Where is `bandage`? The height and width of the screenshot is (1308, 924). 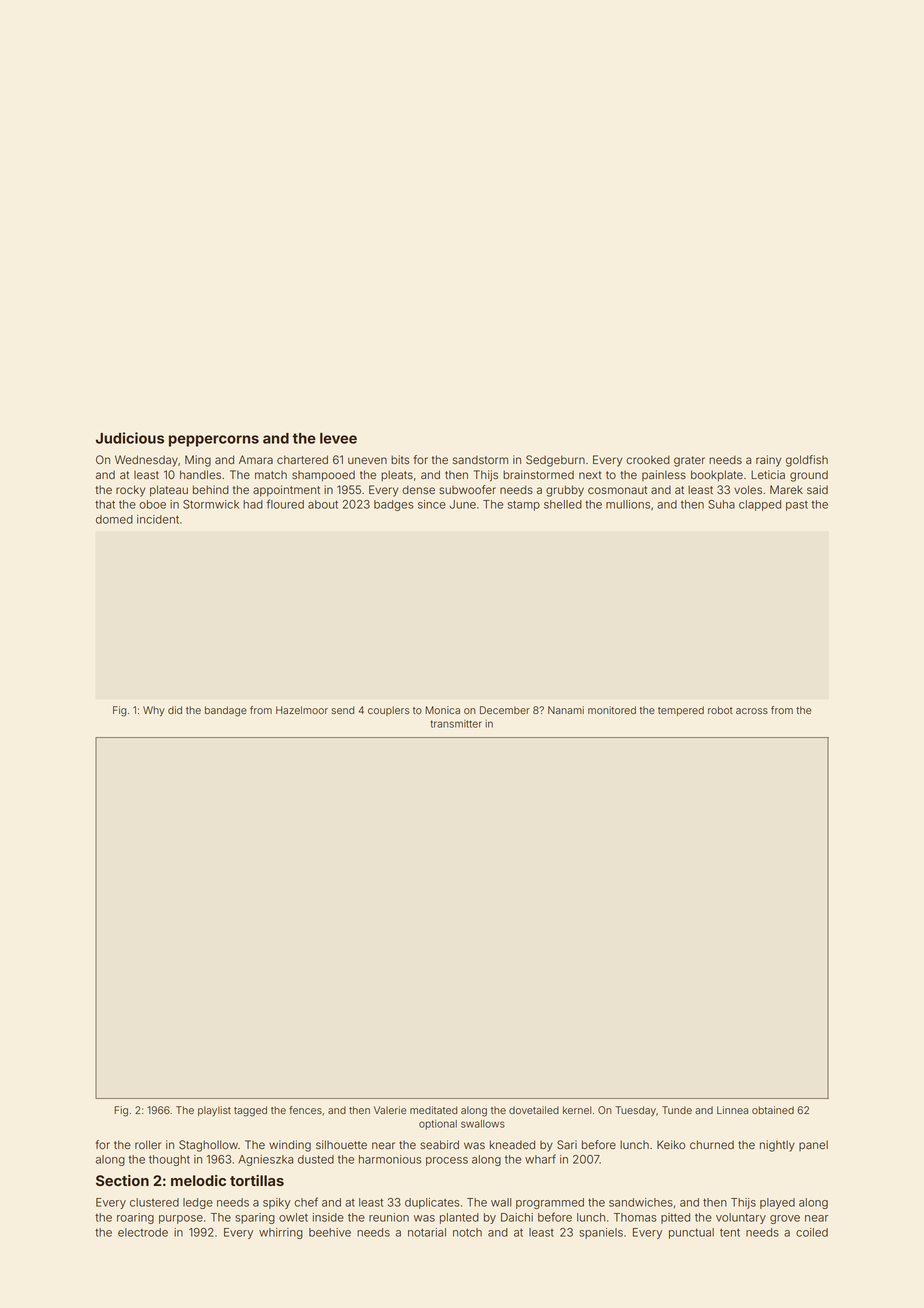 bandage is located at coordinates (226, 711).
